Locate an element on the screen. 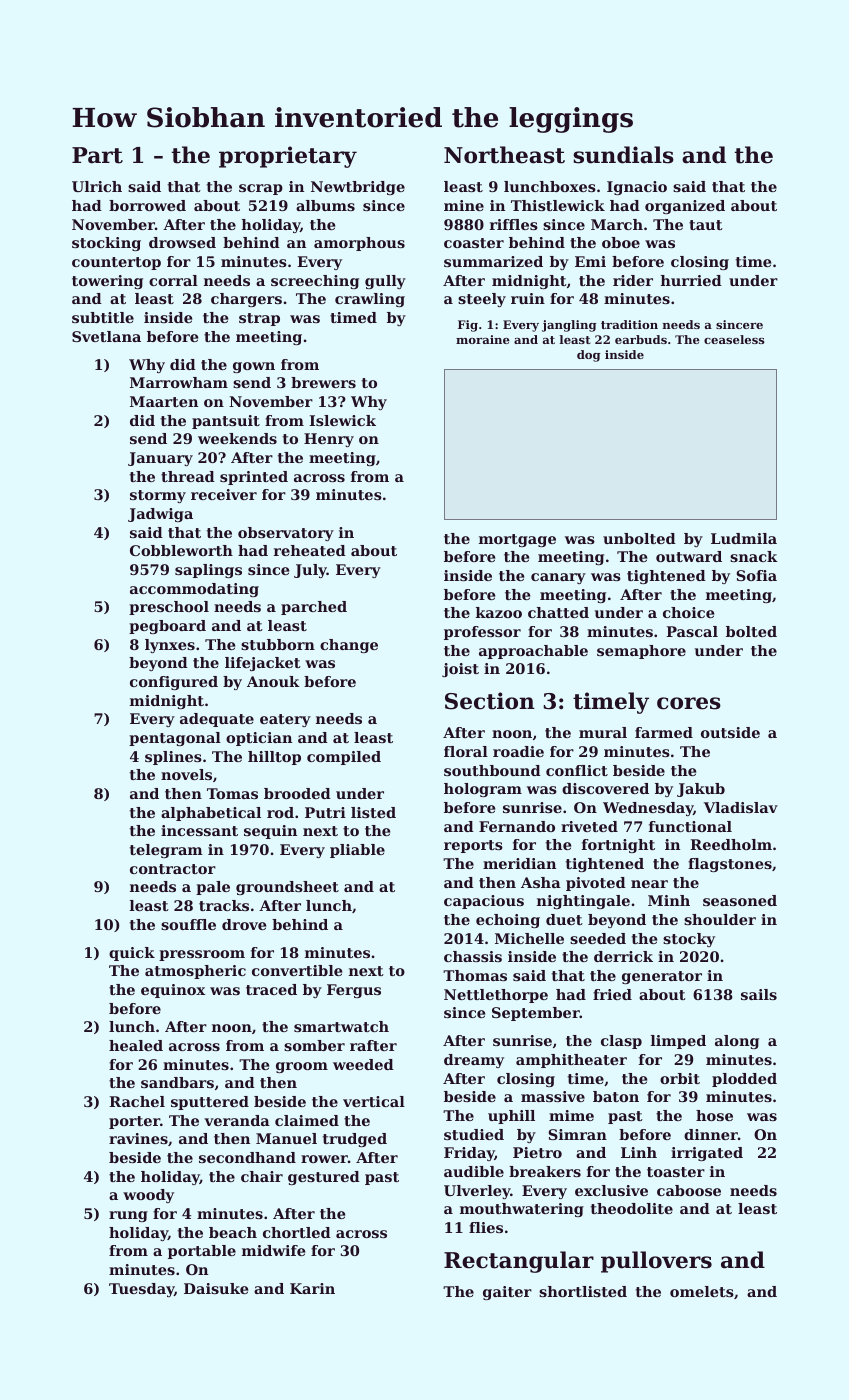 The image size is (849, 1400). outward is located at coordinates (689, 556).
